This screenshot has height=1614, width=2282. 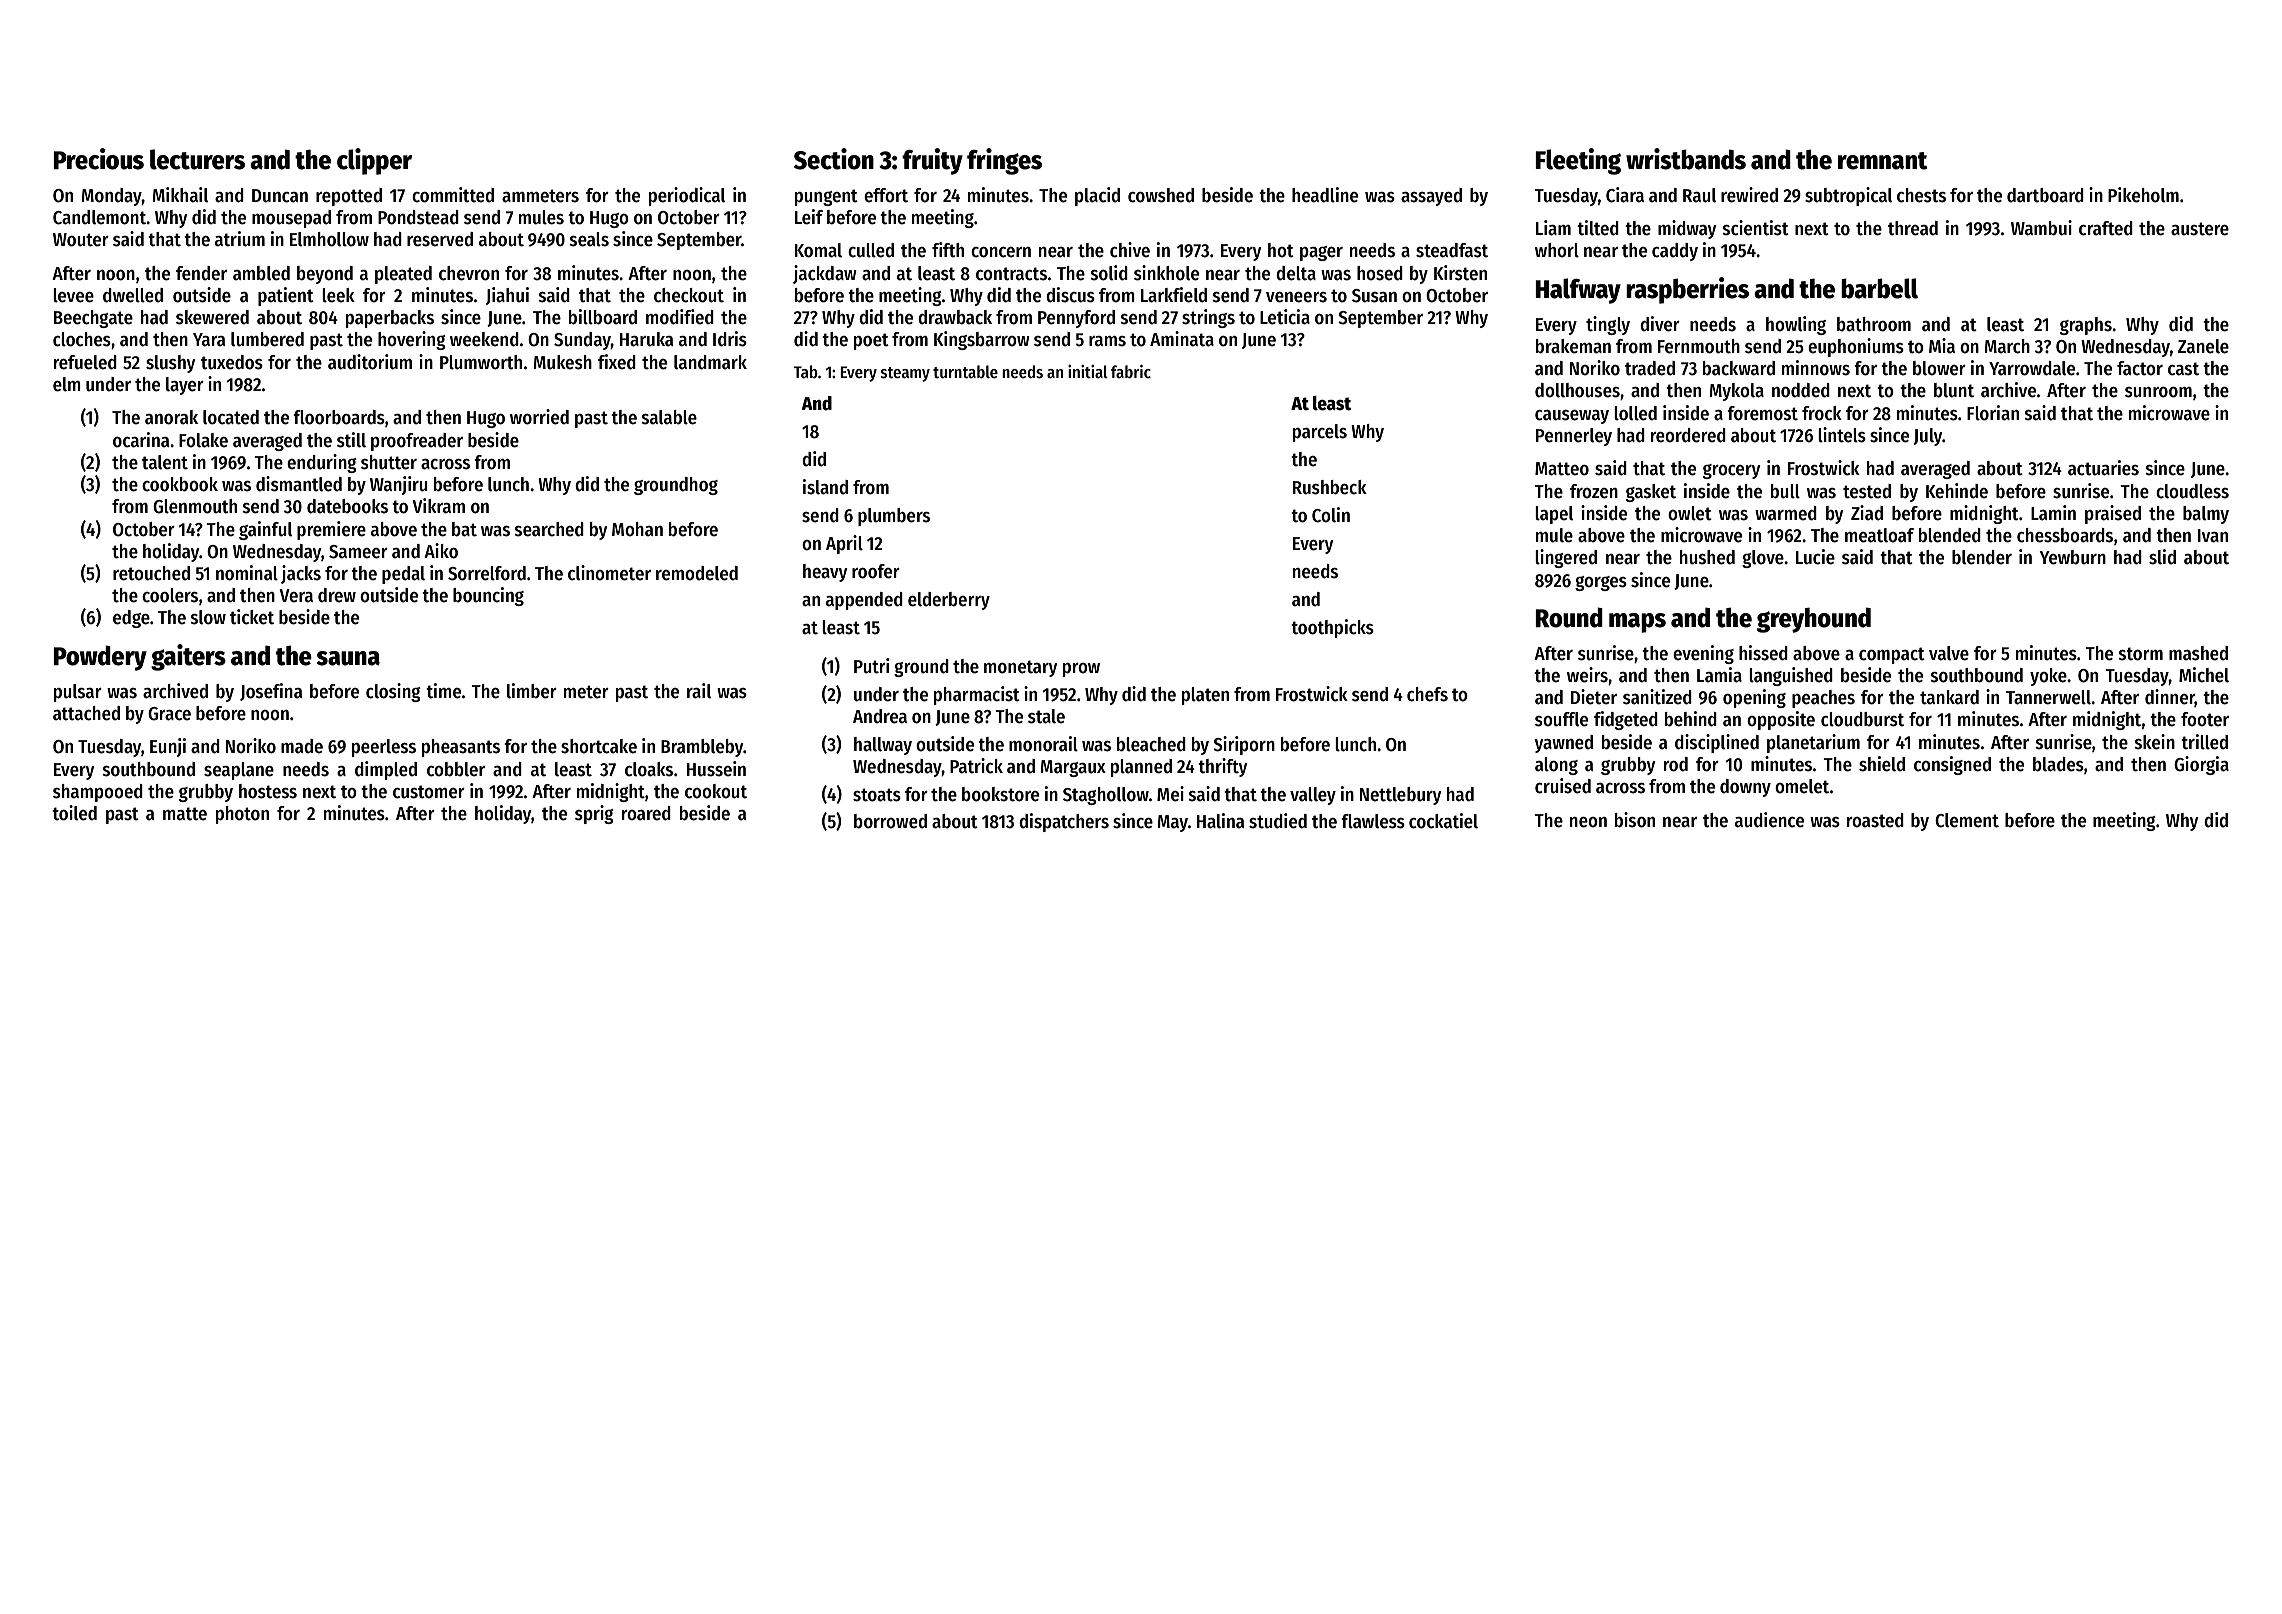 What do you see at coordinates (2183, 369) in the screenshot?
I see `cast` at bounding box center [2183, 369].
